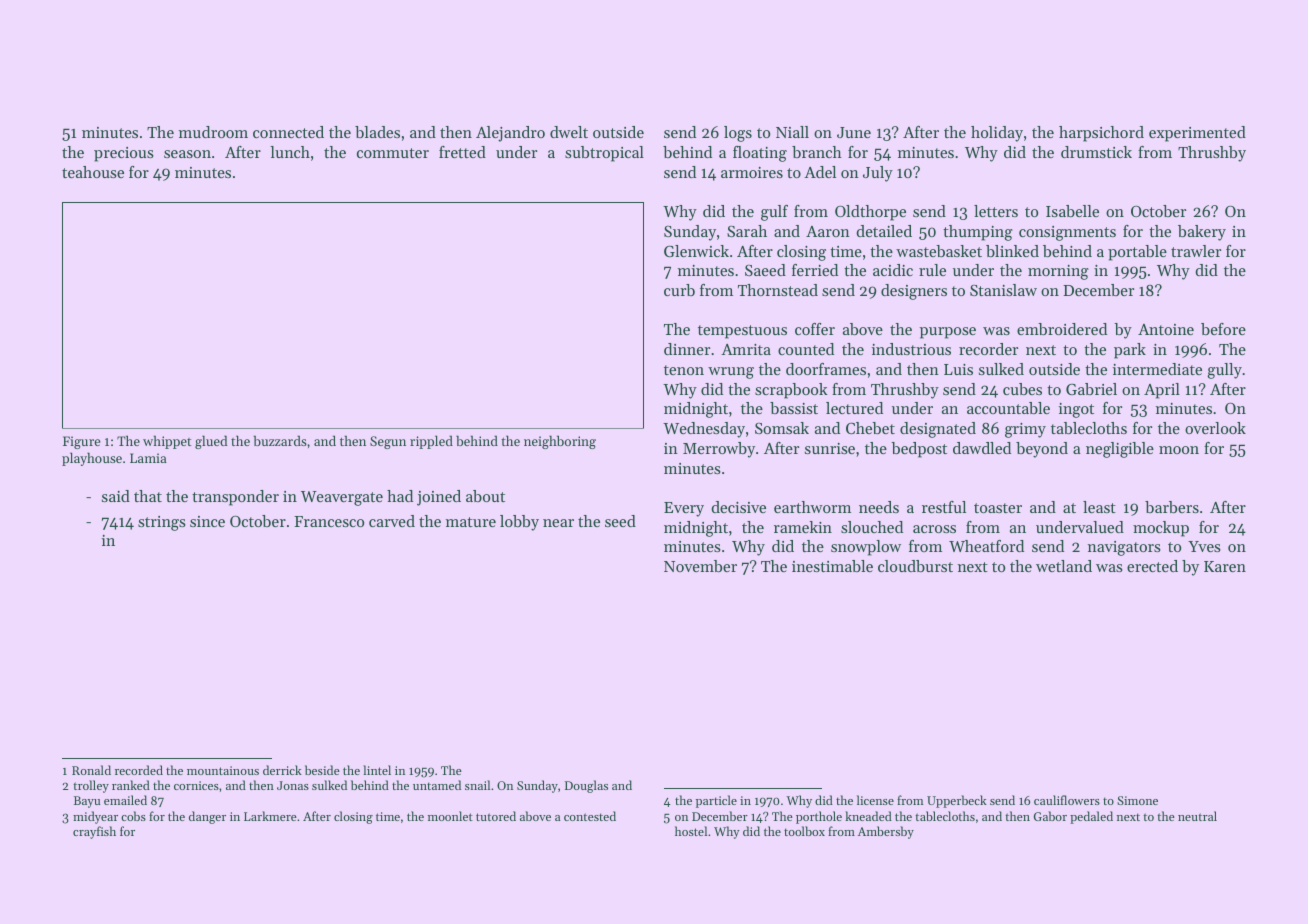 The image size is (1308, 924). Describe the element at coordinates (1197, 816) in the image. I see `neutral` at that location.
